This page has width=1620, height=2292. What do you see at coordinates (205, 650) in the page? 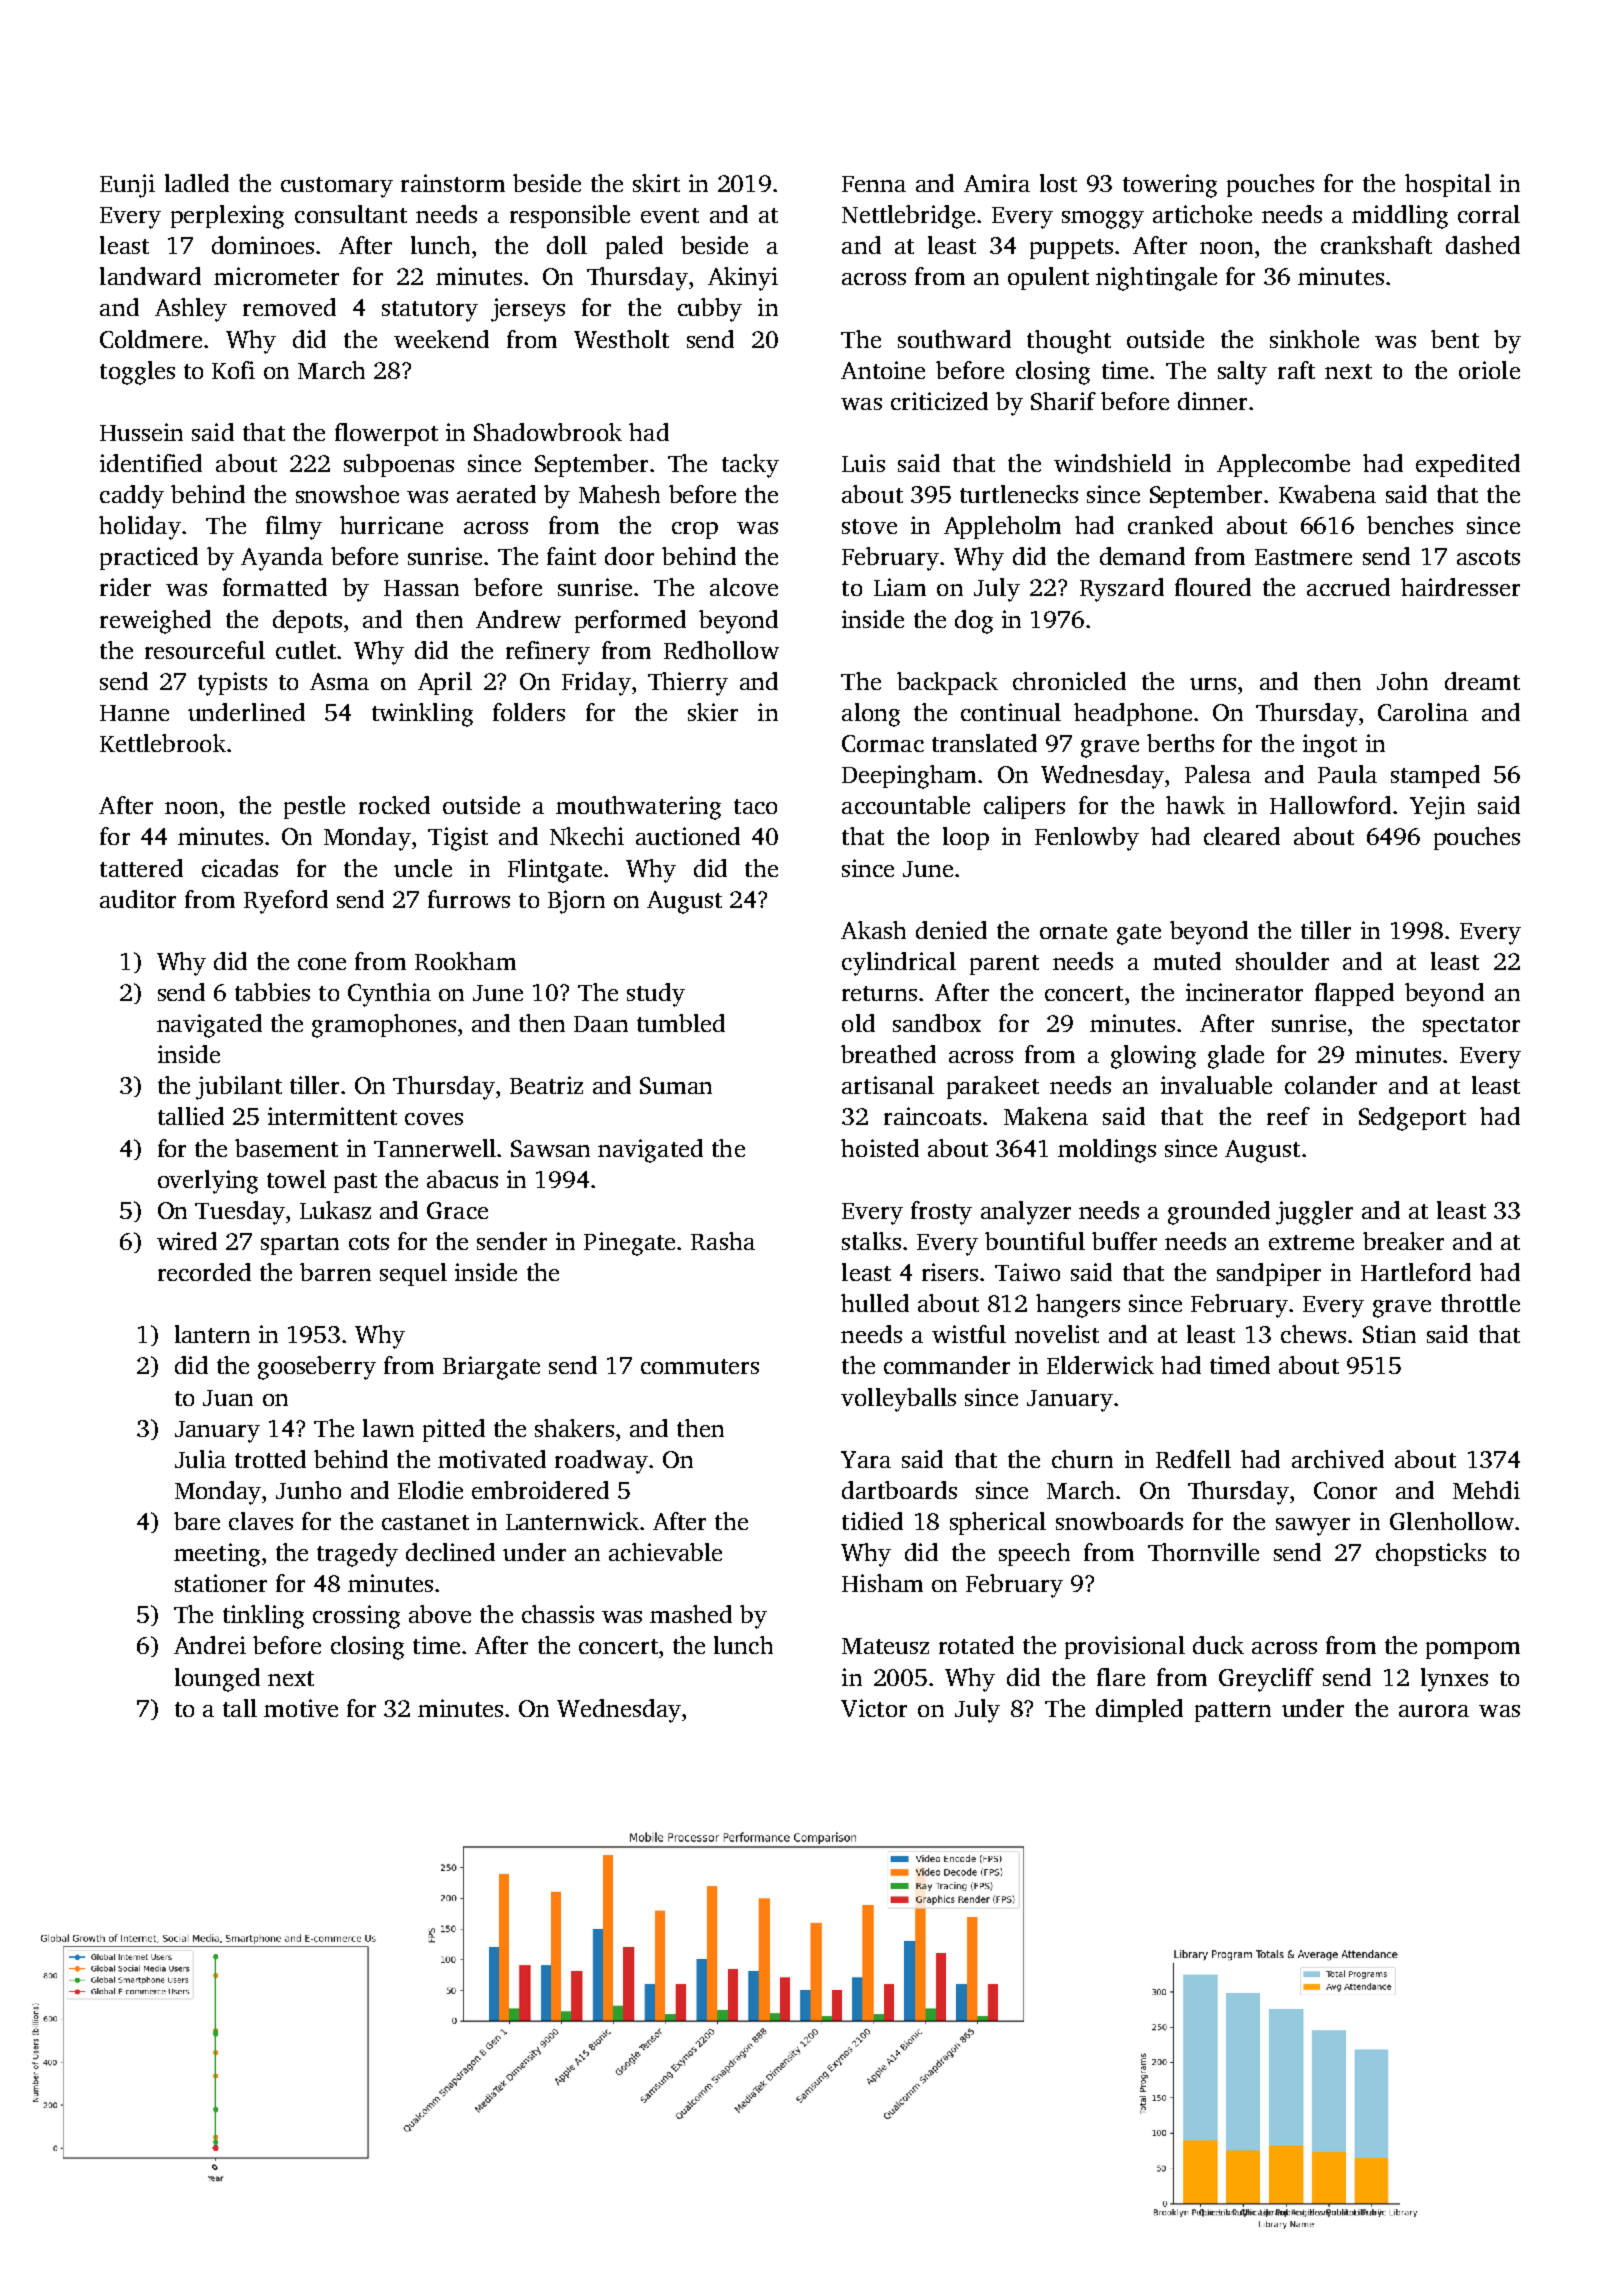
I see `resourceful` at bounding box center [205, 650].
